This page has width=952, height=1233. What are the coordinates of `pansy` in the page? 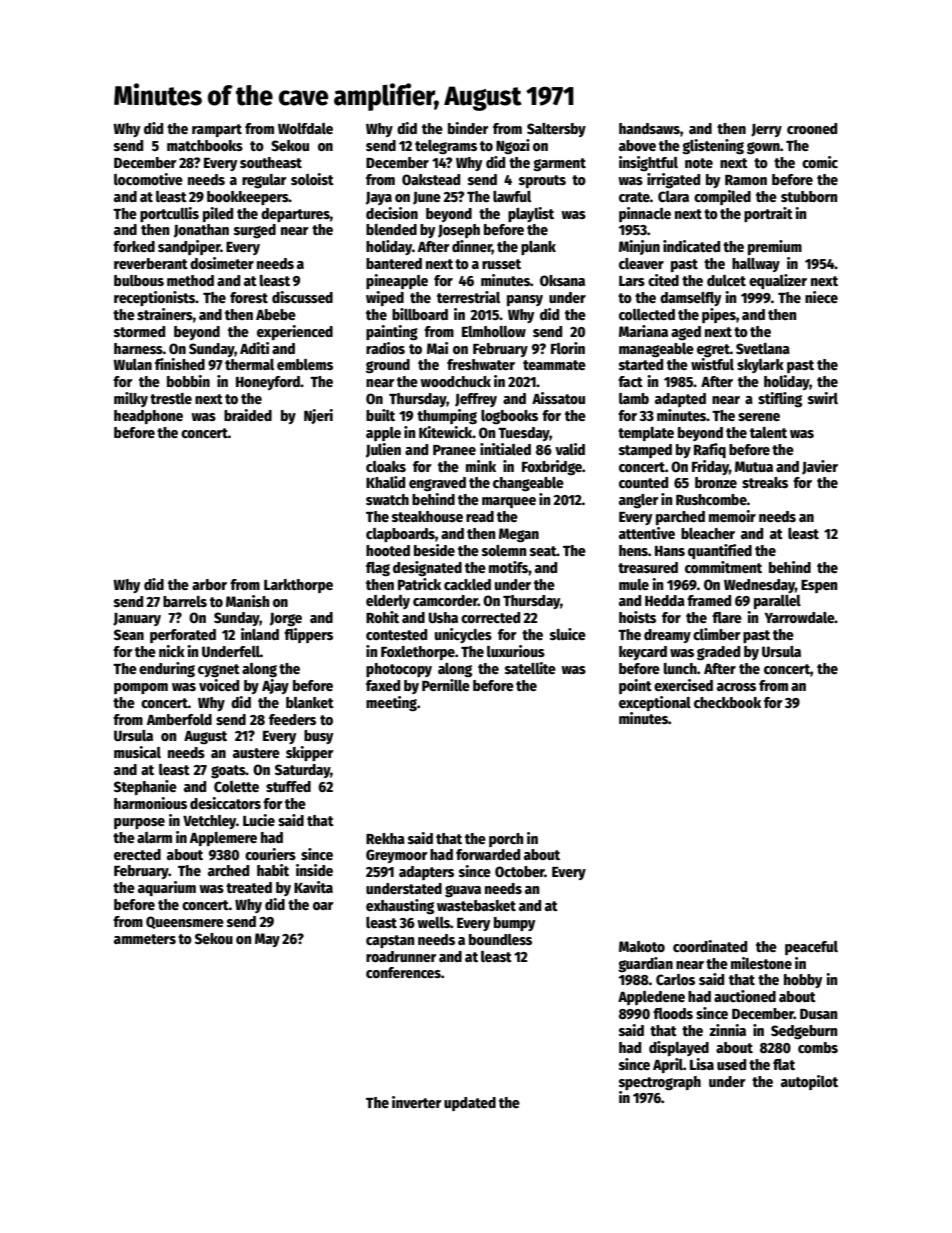 It's located at (525, 300).
